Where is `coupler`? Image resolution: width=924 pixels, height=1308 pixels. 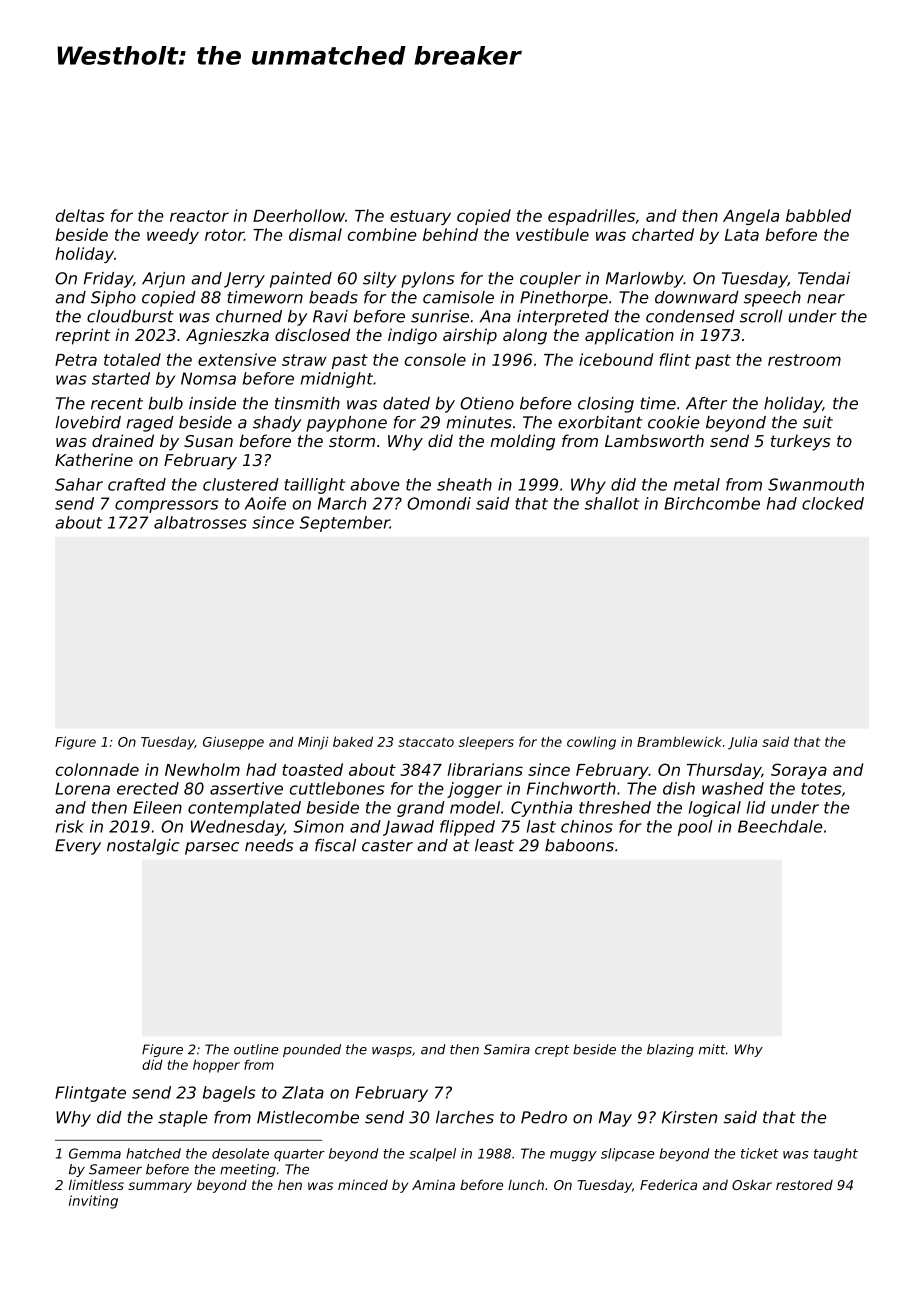 coupler is located at coordinates (550, 280).
